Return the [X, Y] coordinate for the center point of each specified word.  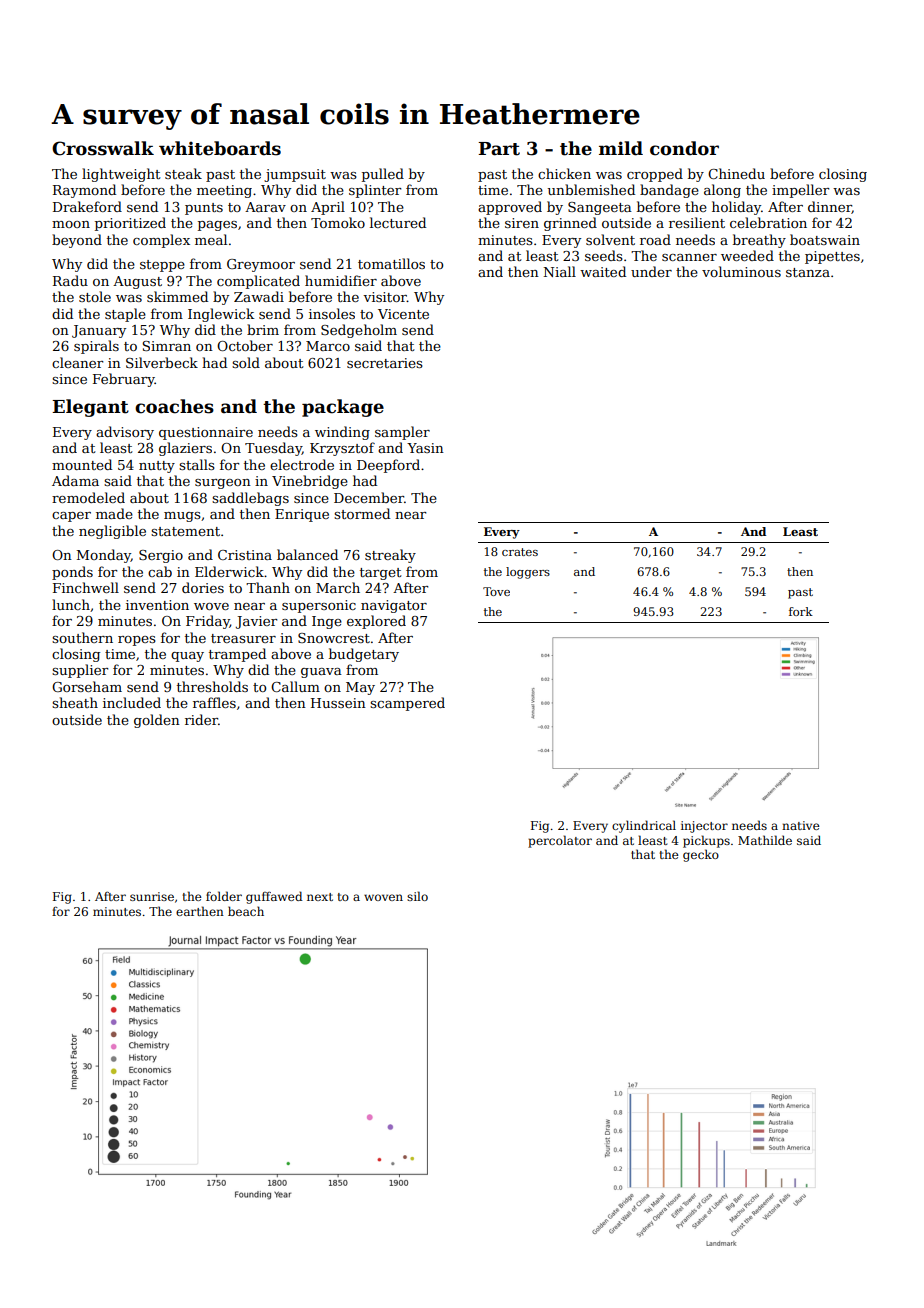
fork [801, 611]
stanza [808, 272]
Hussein [338, 703]
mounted [82, 464]
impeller [800, 191]
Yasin [425, 448]
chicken [564, 173]
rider [201, 719]
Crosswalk [103, 148]
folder [224, 896]
